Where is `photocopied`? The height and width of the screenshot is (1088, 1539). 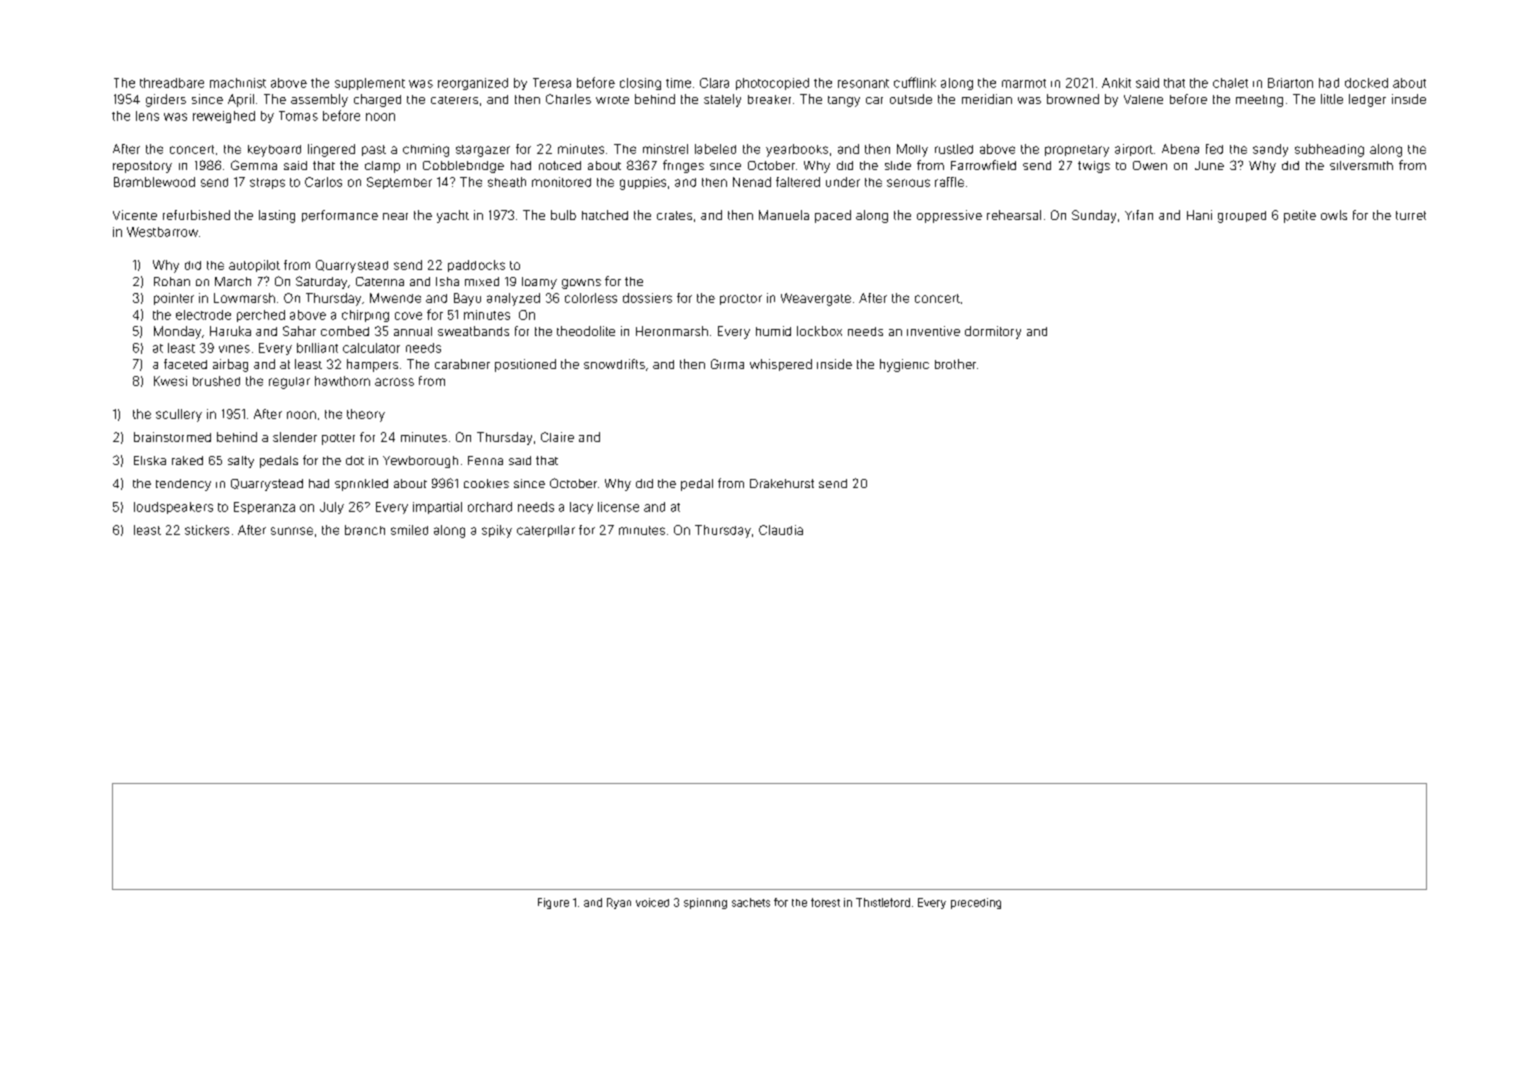
photocopied is located at coordinates (772, 84).
